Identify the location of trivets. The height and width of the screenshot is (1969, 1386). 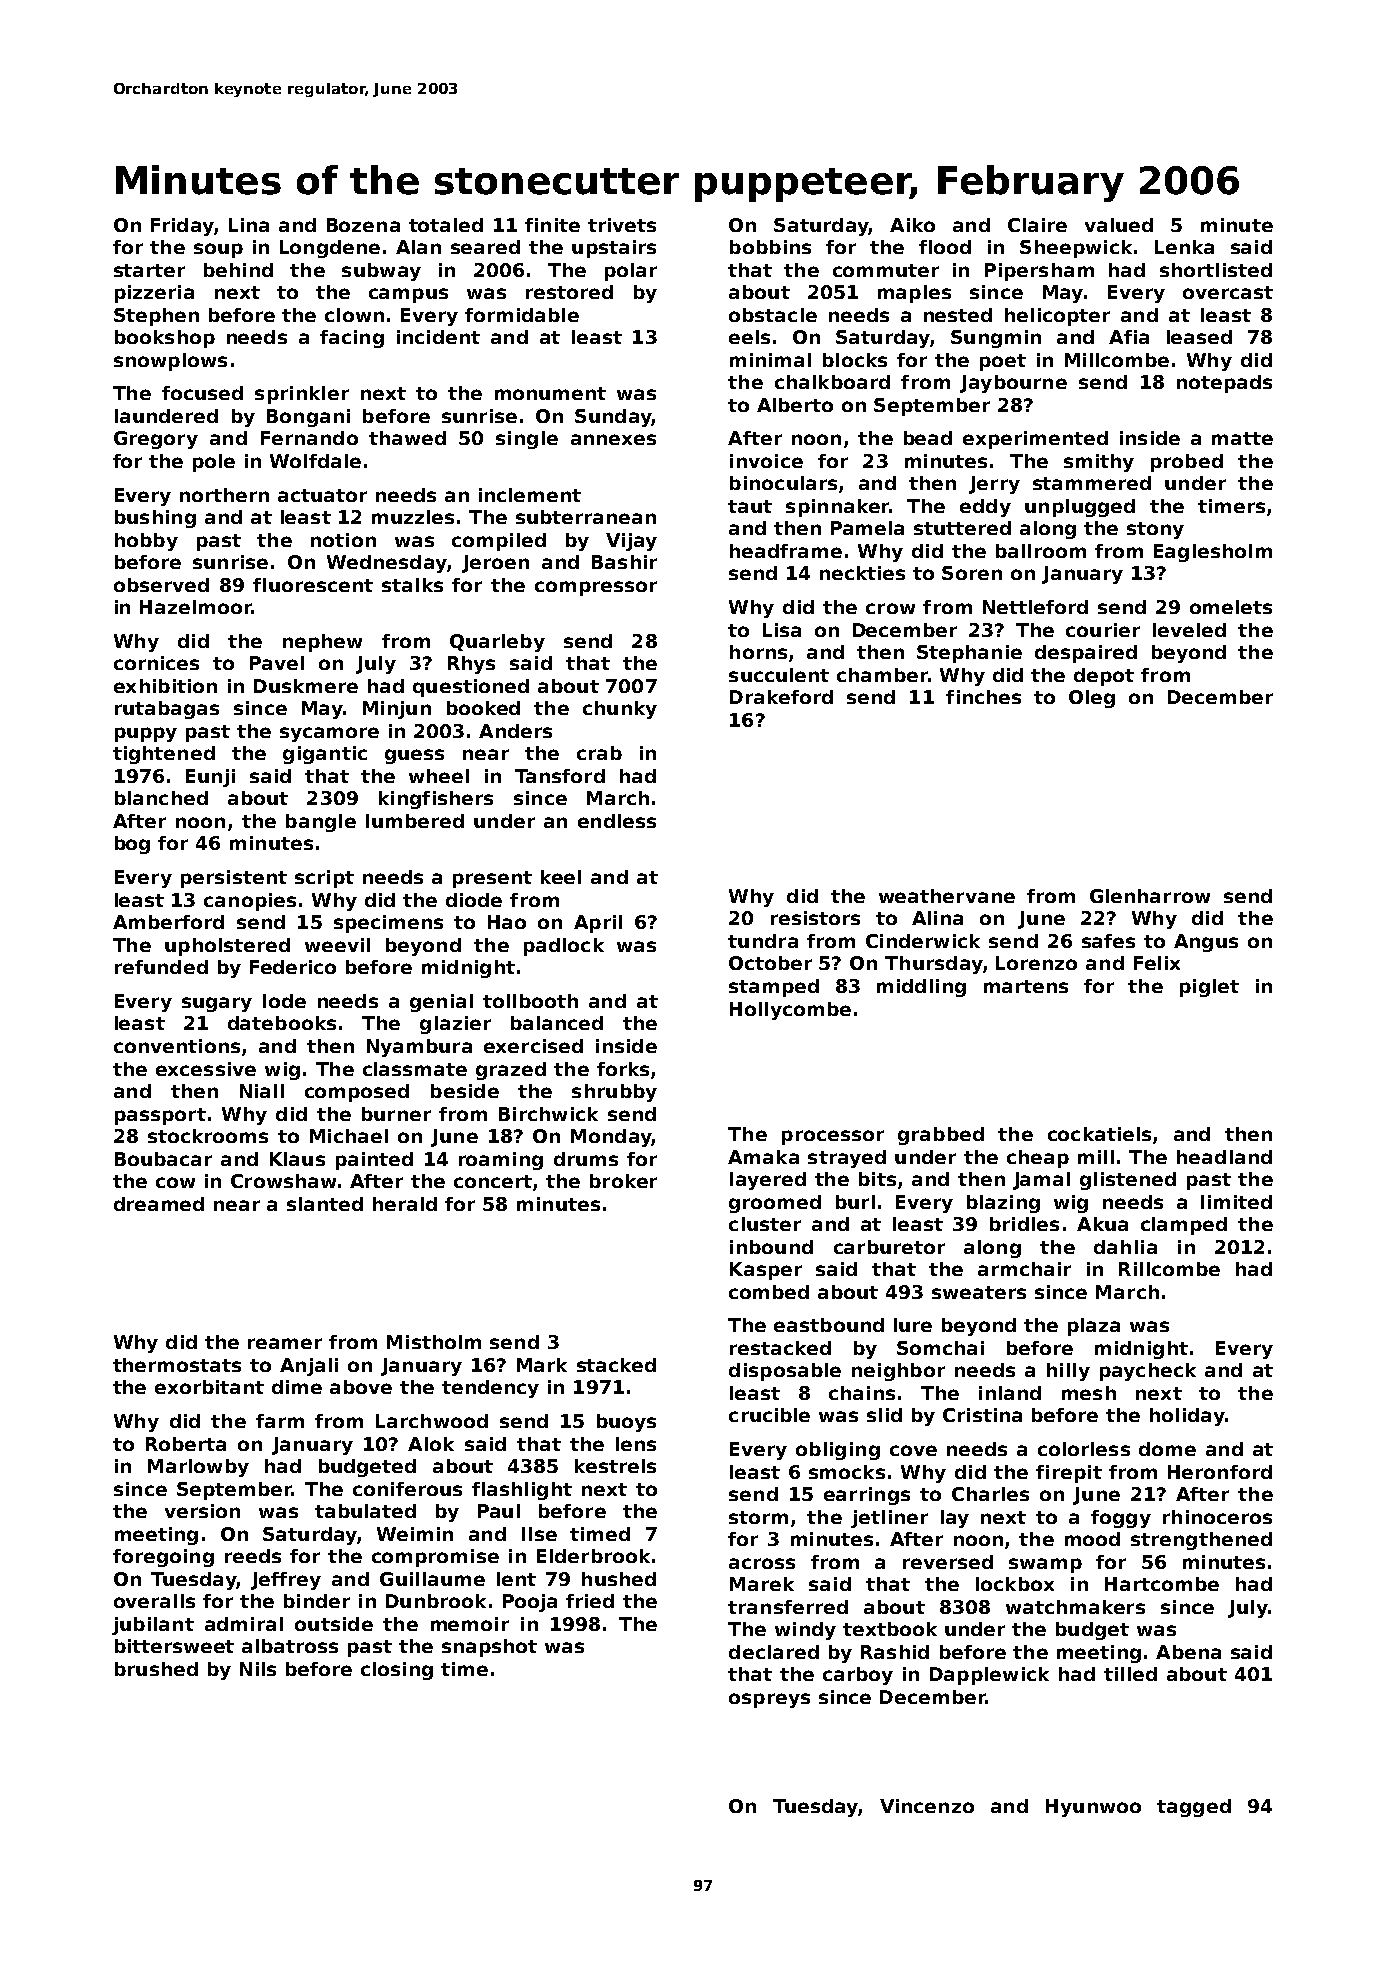
(622, 225).
